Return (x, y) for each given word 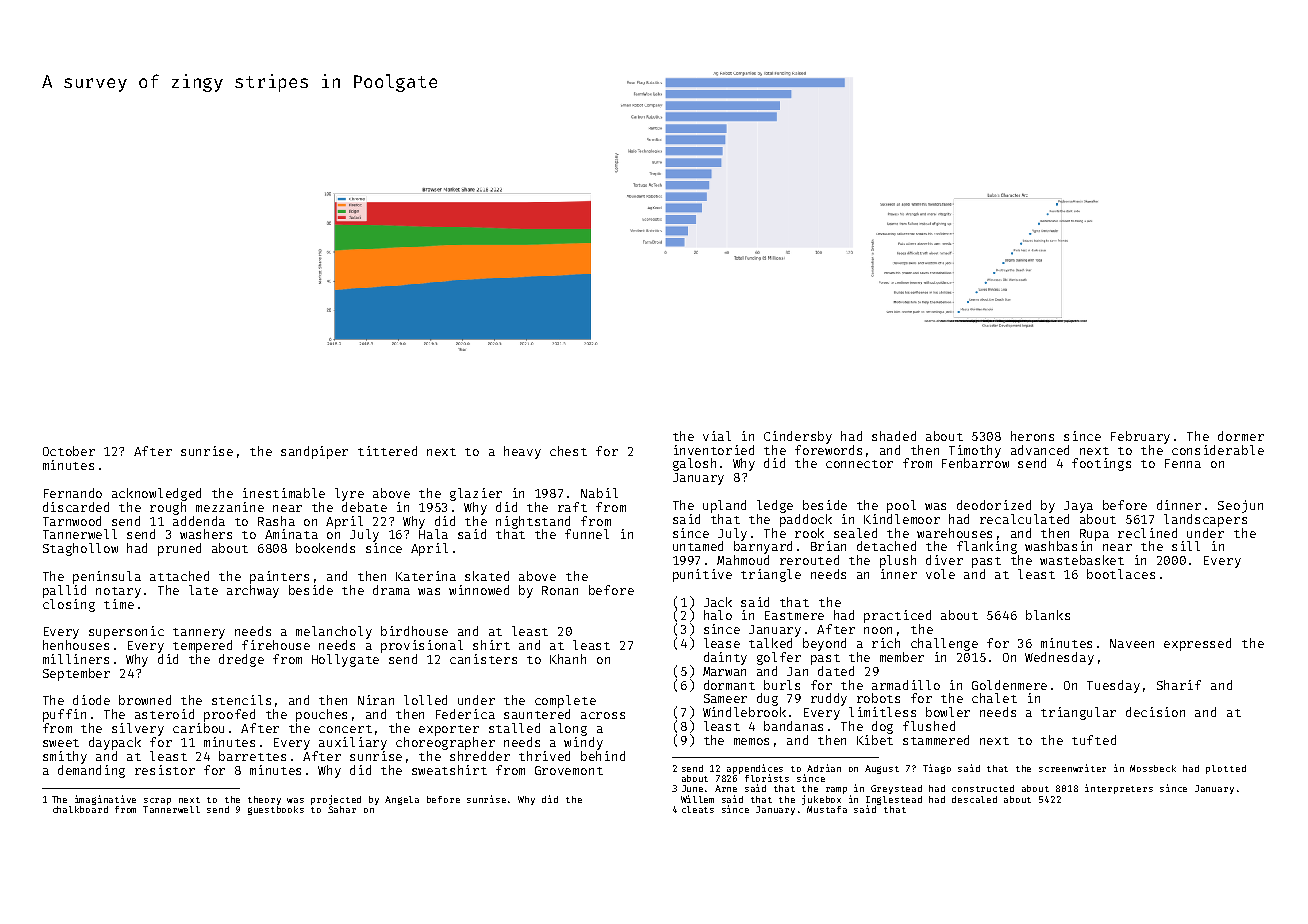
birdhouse (414, 631)
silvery (138, 729)
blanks (1048, 615)
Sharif (1179, 685)
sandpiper (314, 452)
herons (1032, 436)
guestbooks (276, 810)
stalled (514, 728)
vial (717, 436)
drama (391, 590)
